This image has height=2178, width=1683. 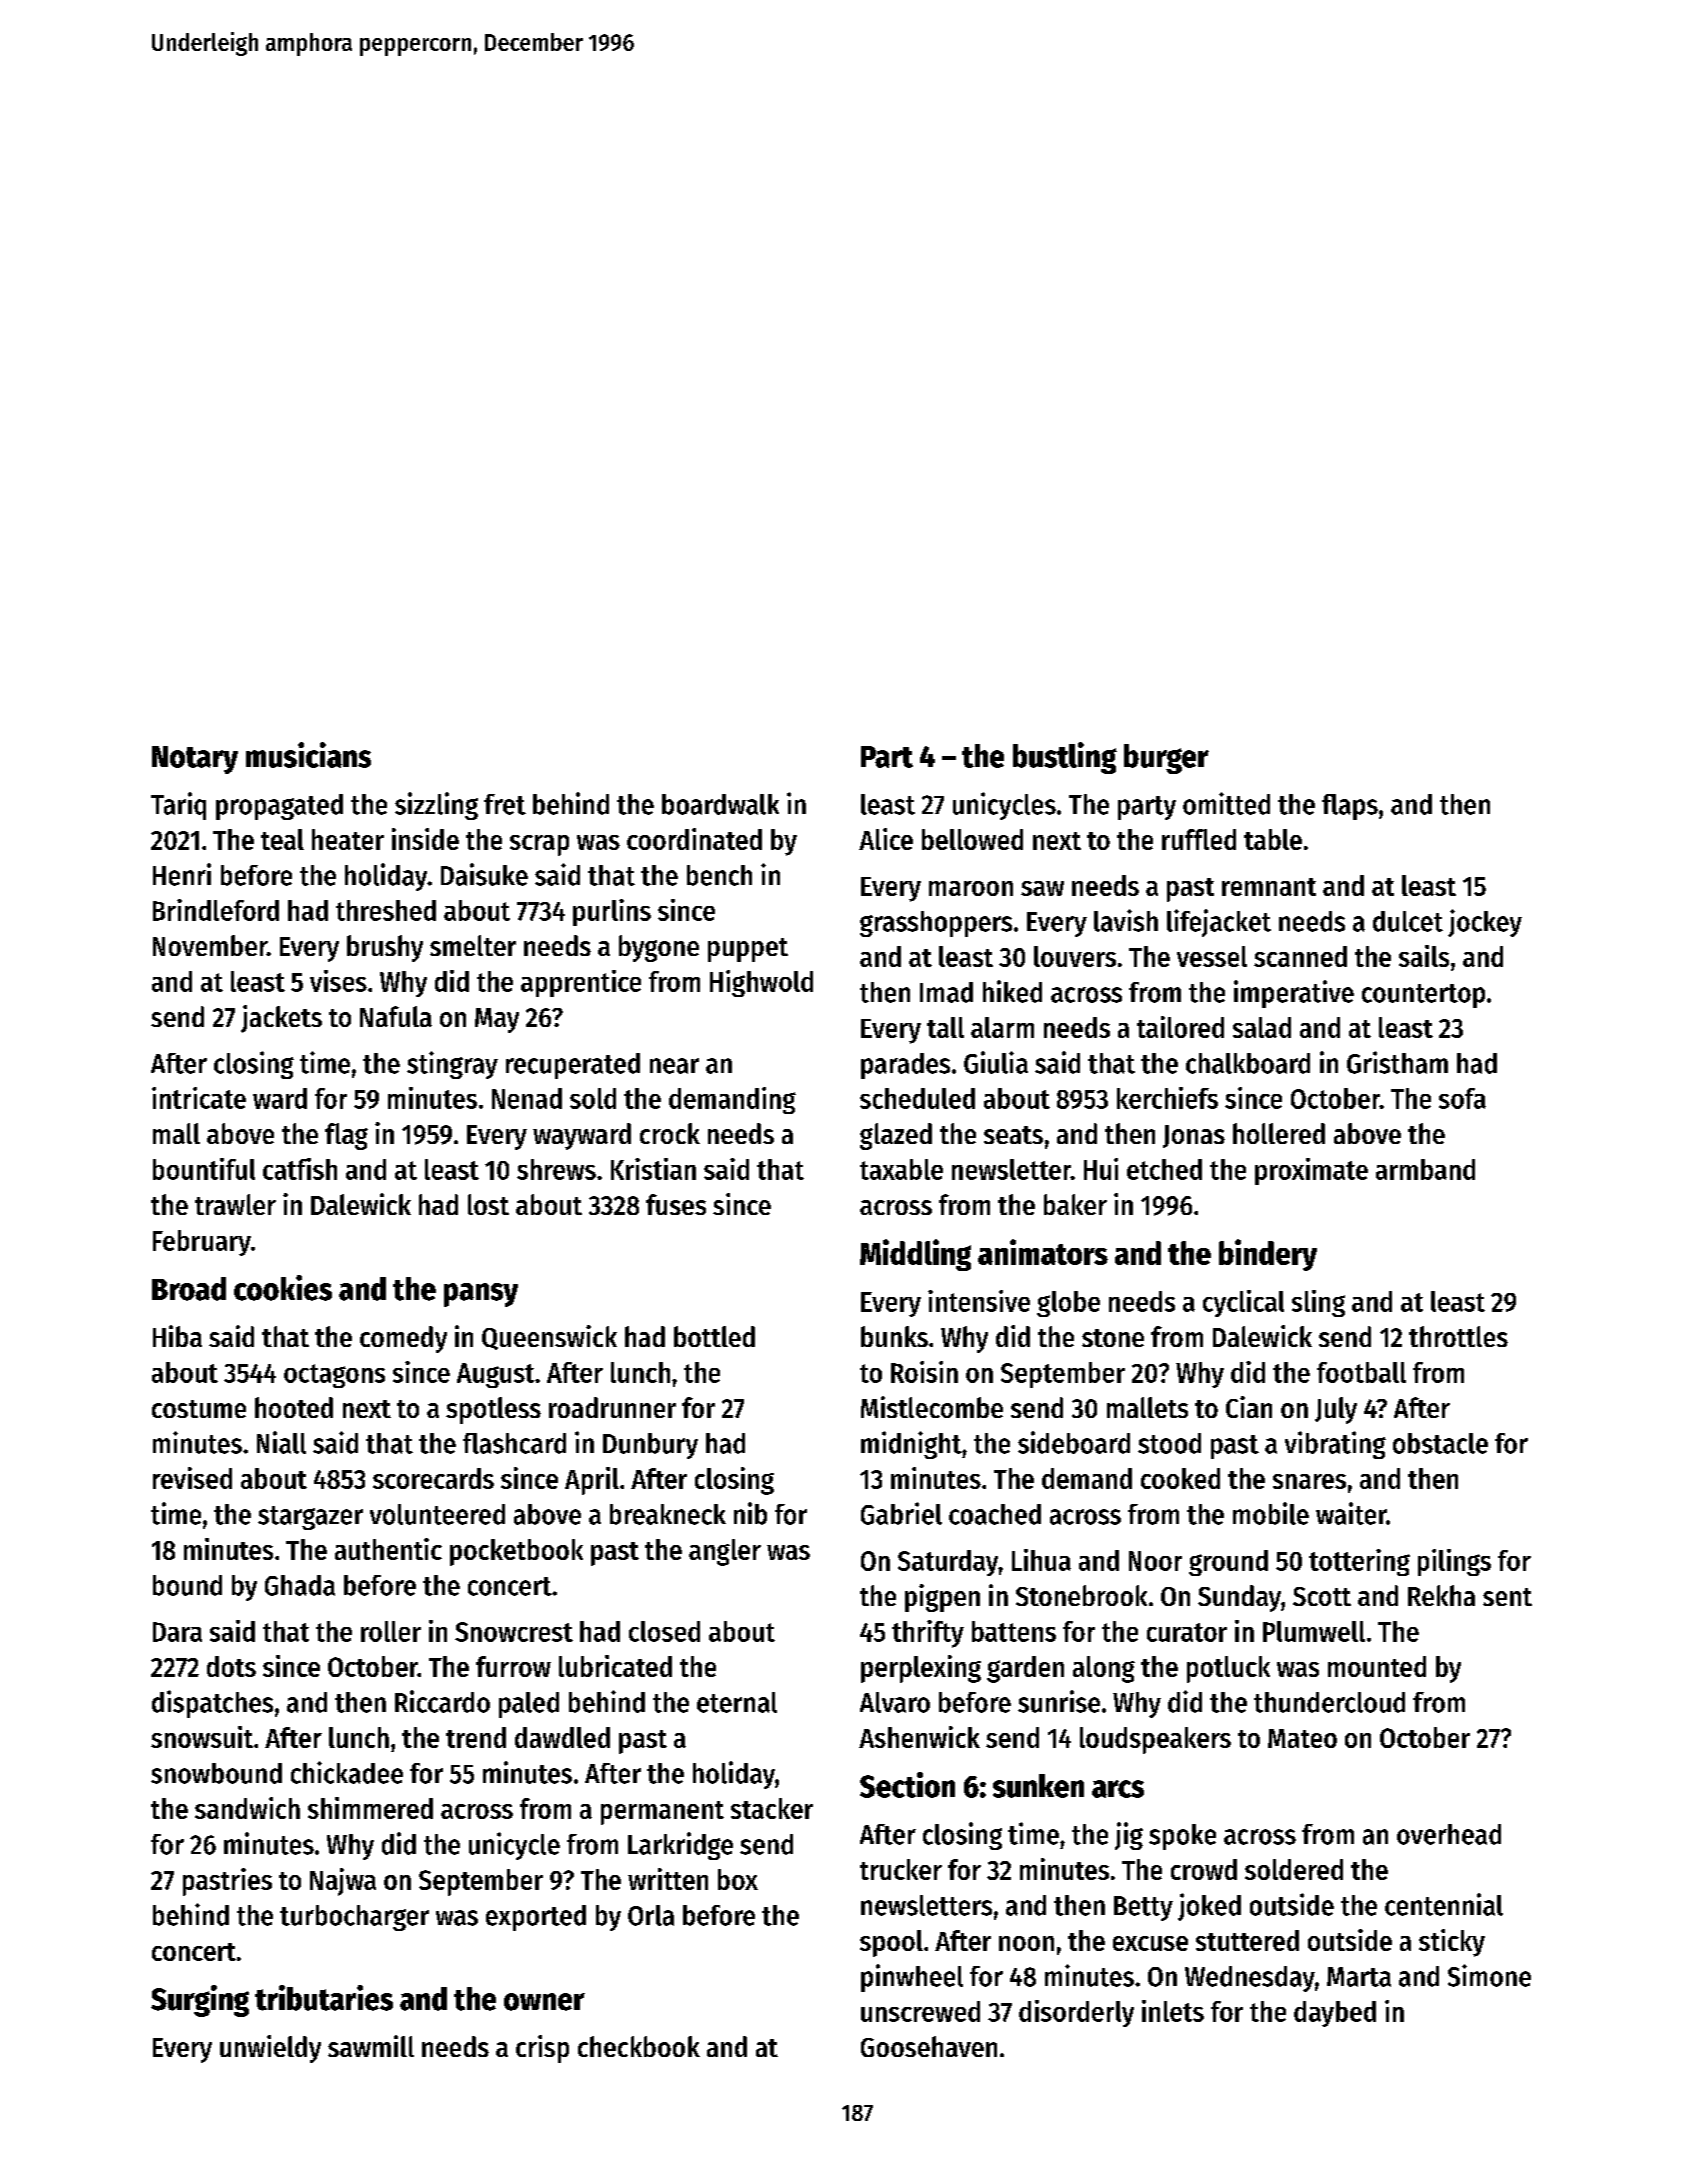 I want to click on dawdled, so click(x=562, y=1737).
